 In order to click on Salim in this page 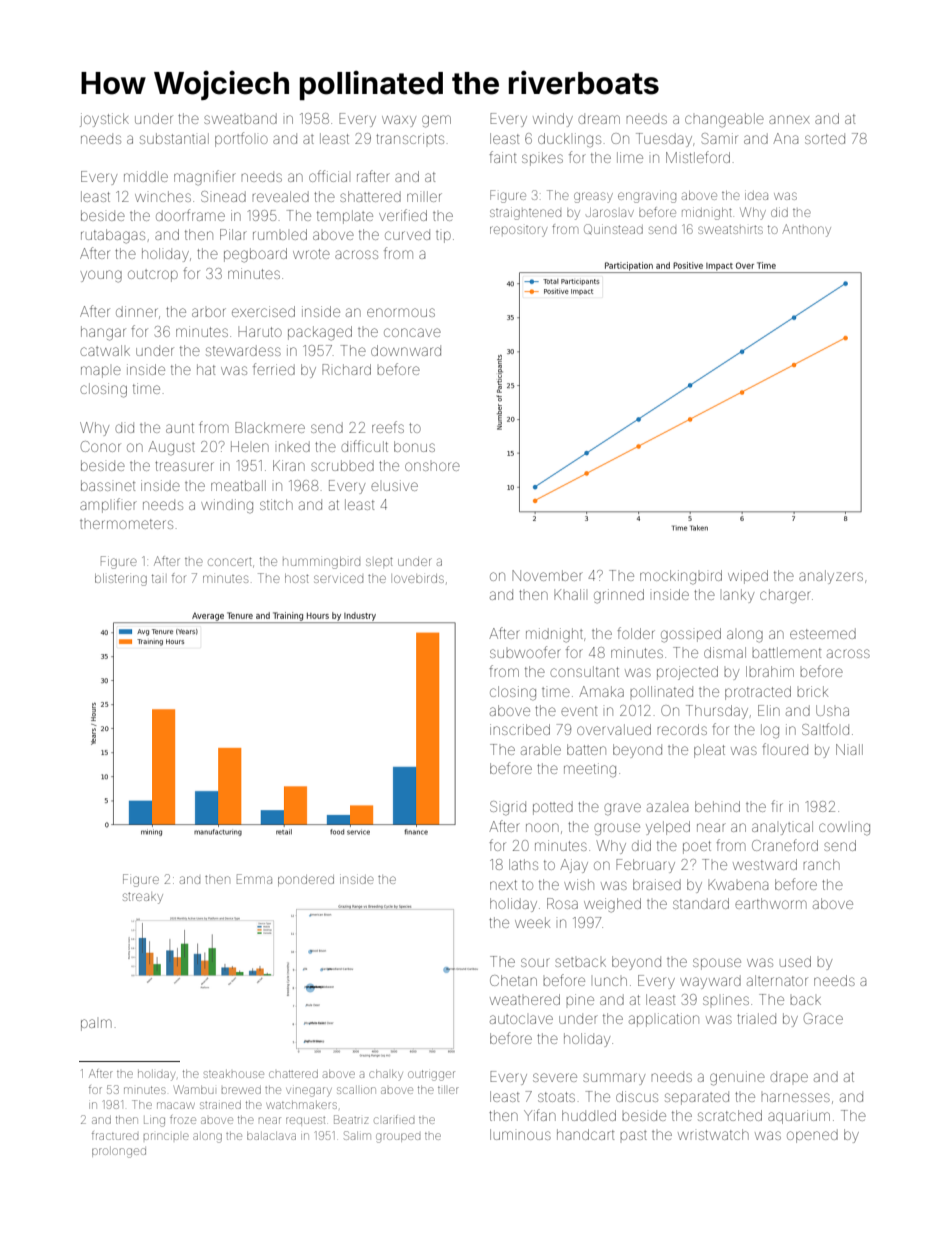, I will do `click(357, 1135)`.
